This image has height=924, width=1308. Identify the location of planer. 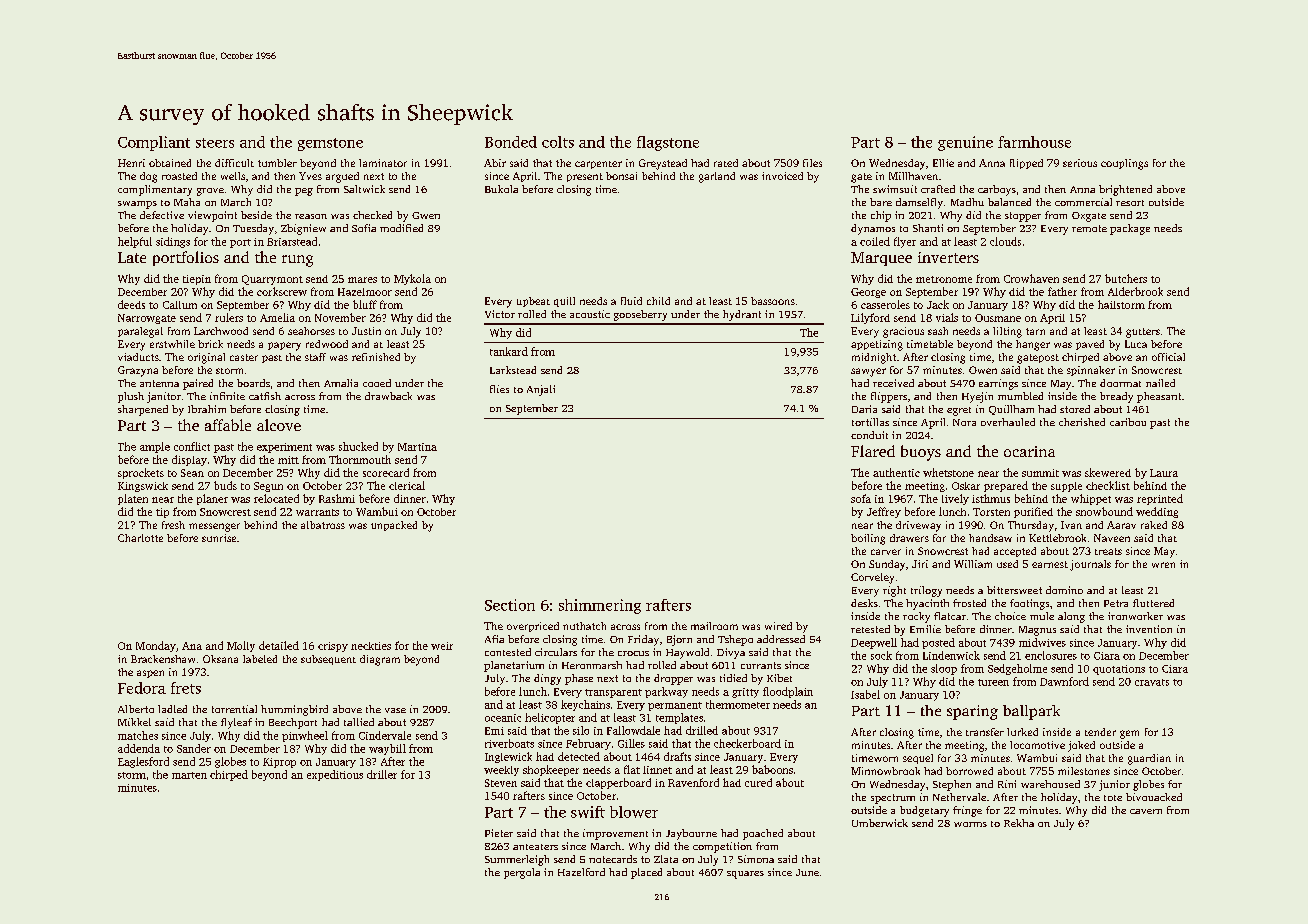
(212, 499).
